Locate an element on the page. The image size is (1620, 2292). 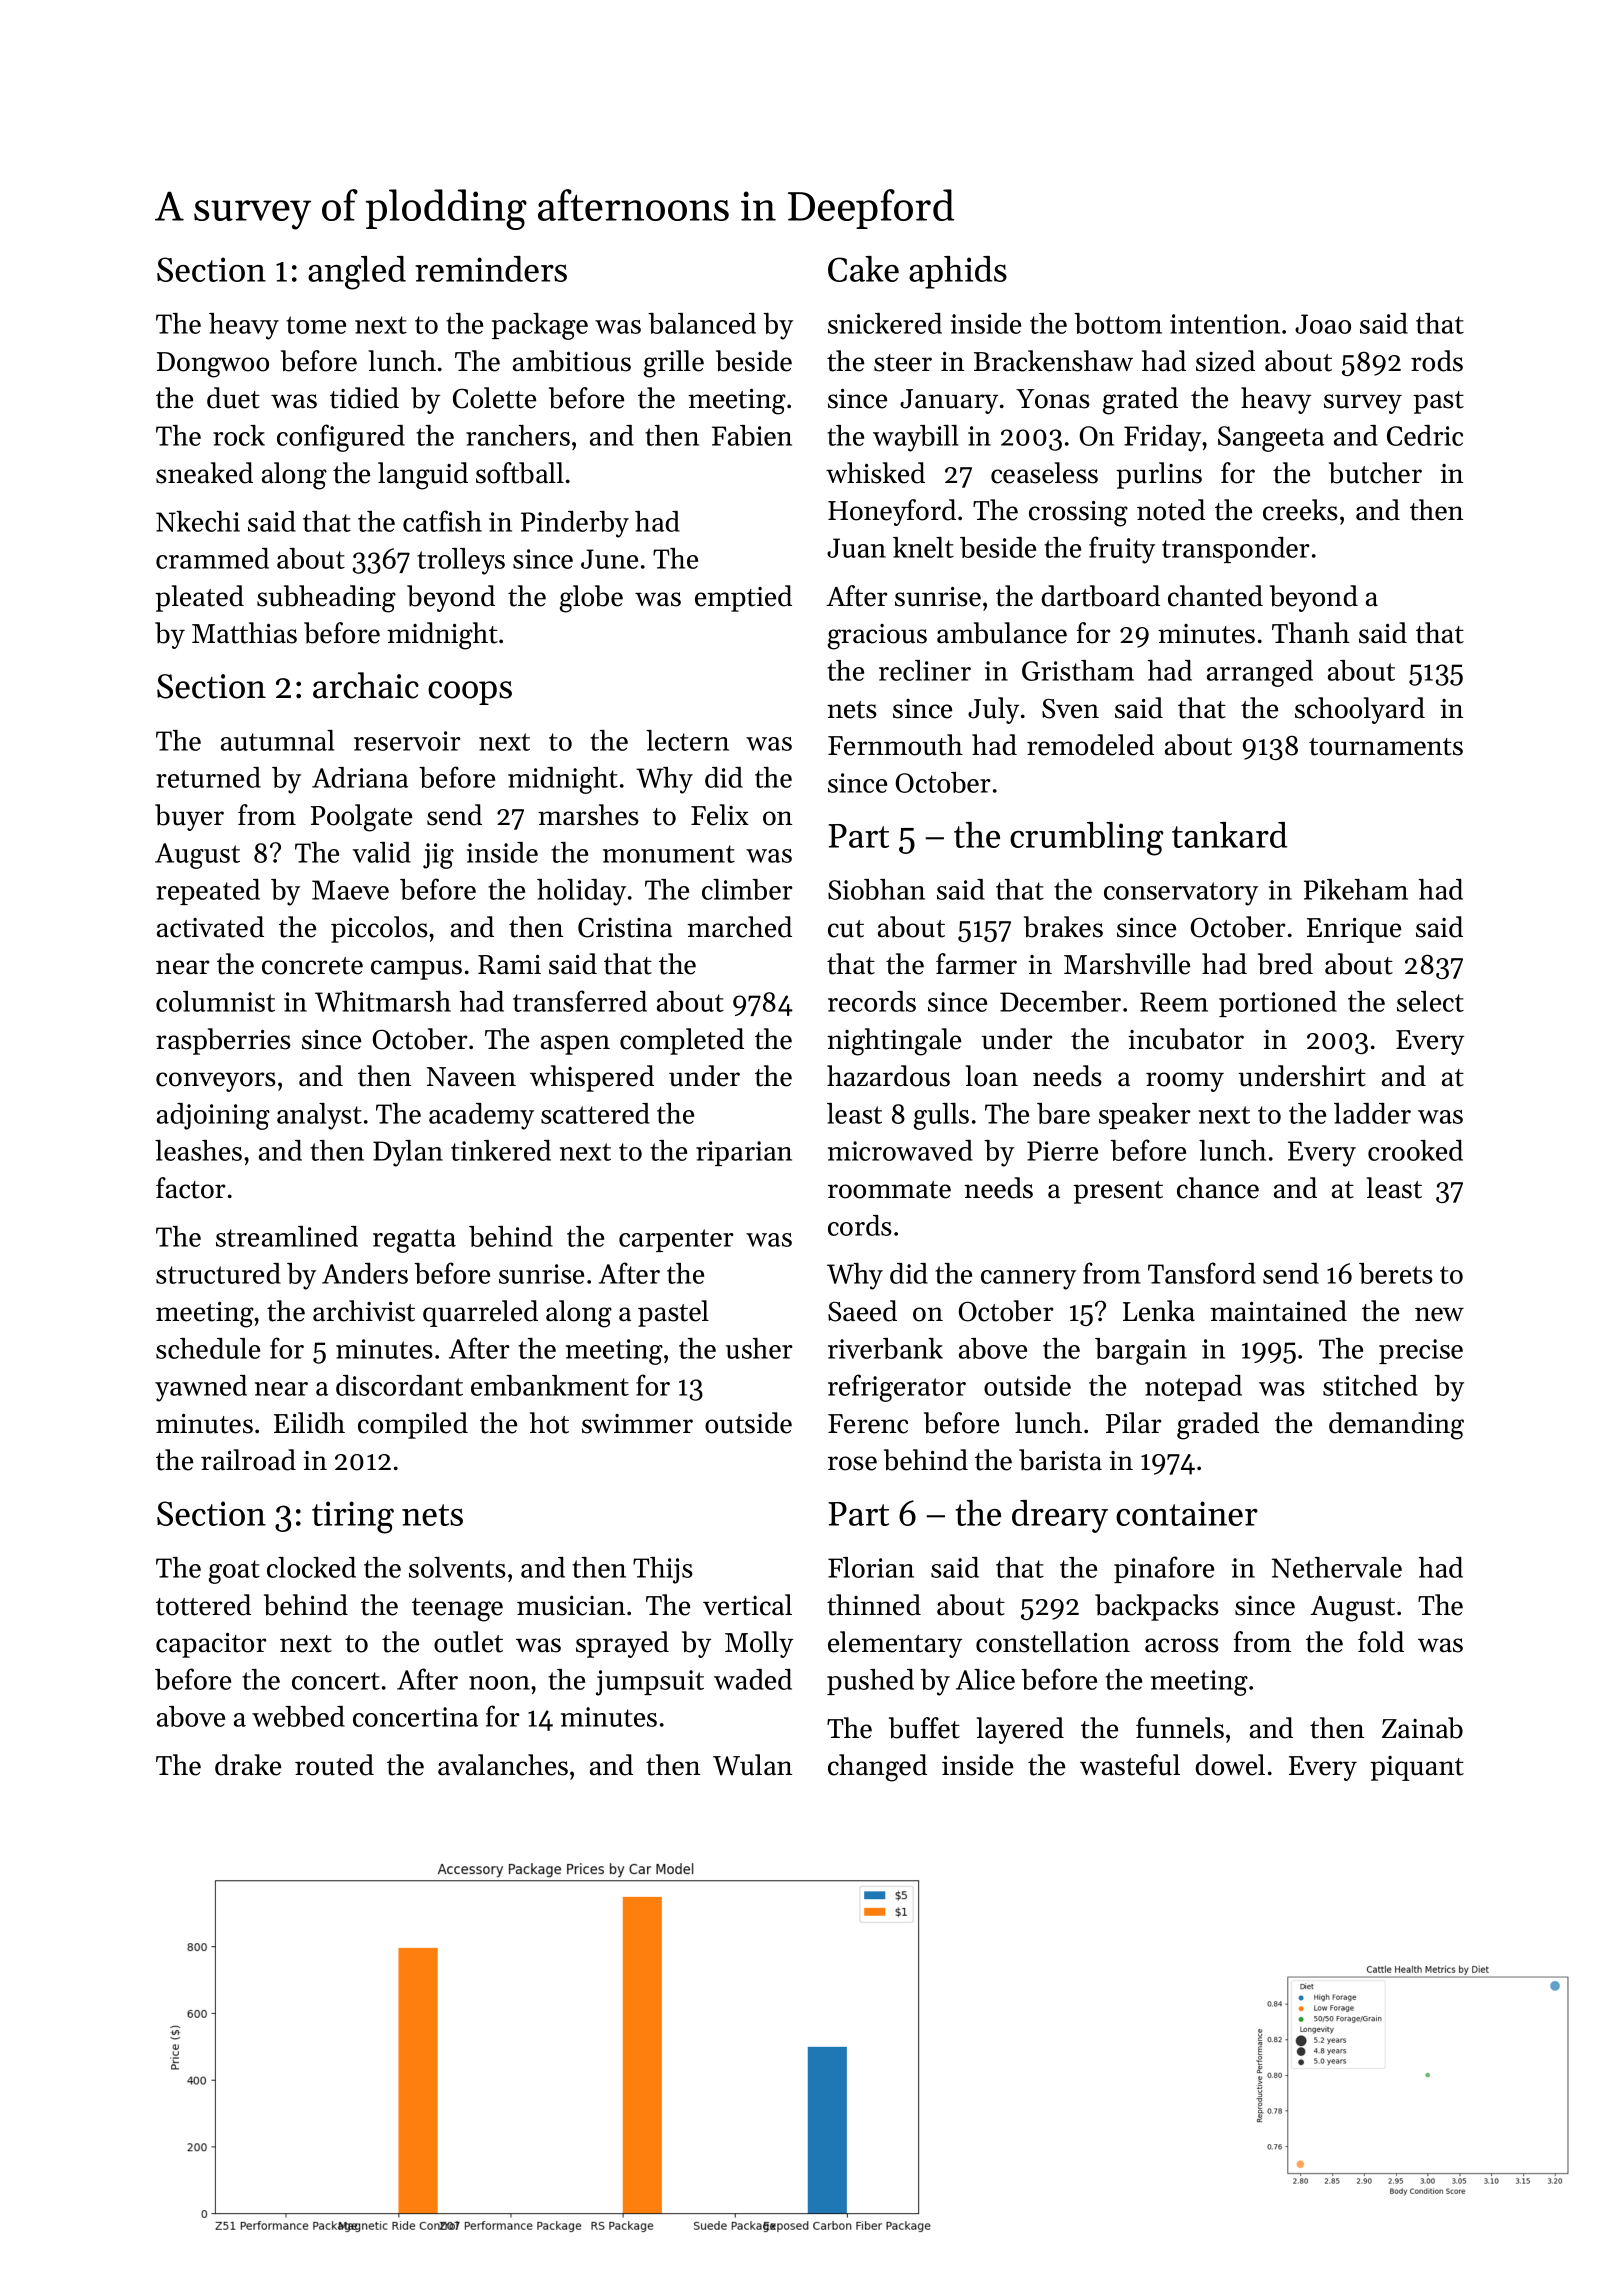
avalanches is located at coordinates (503, 1765).
